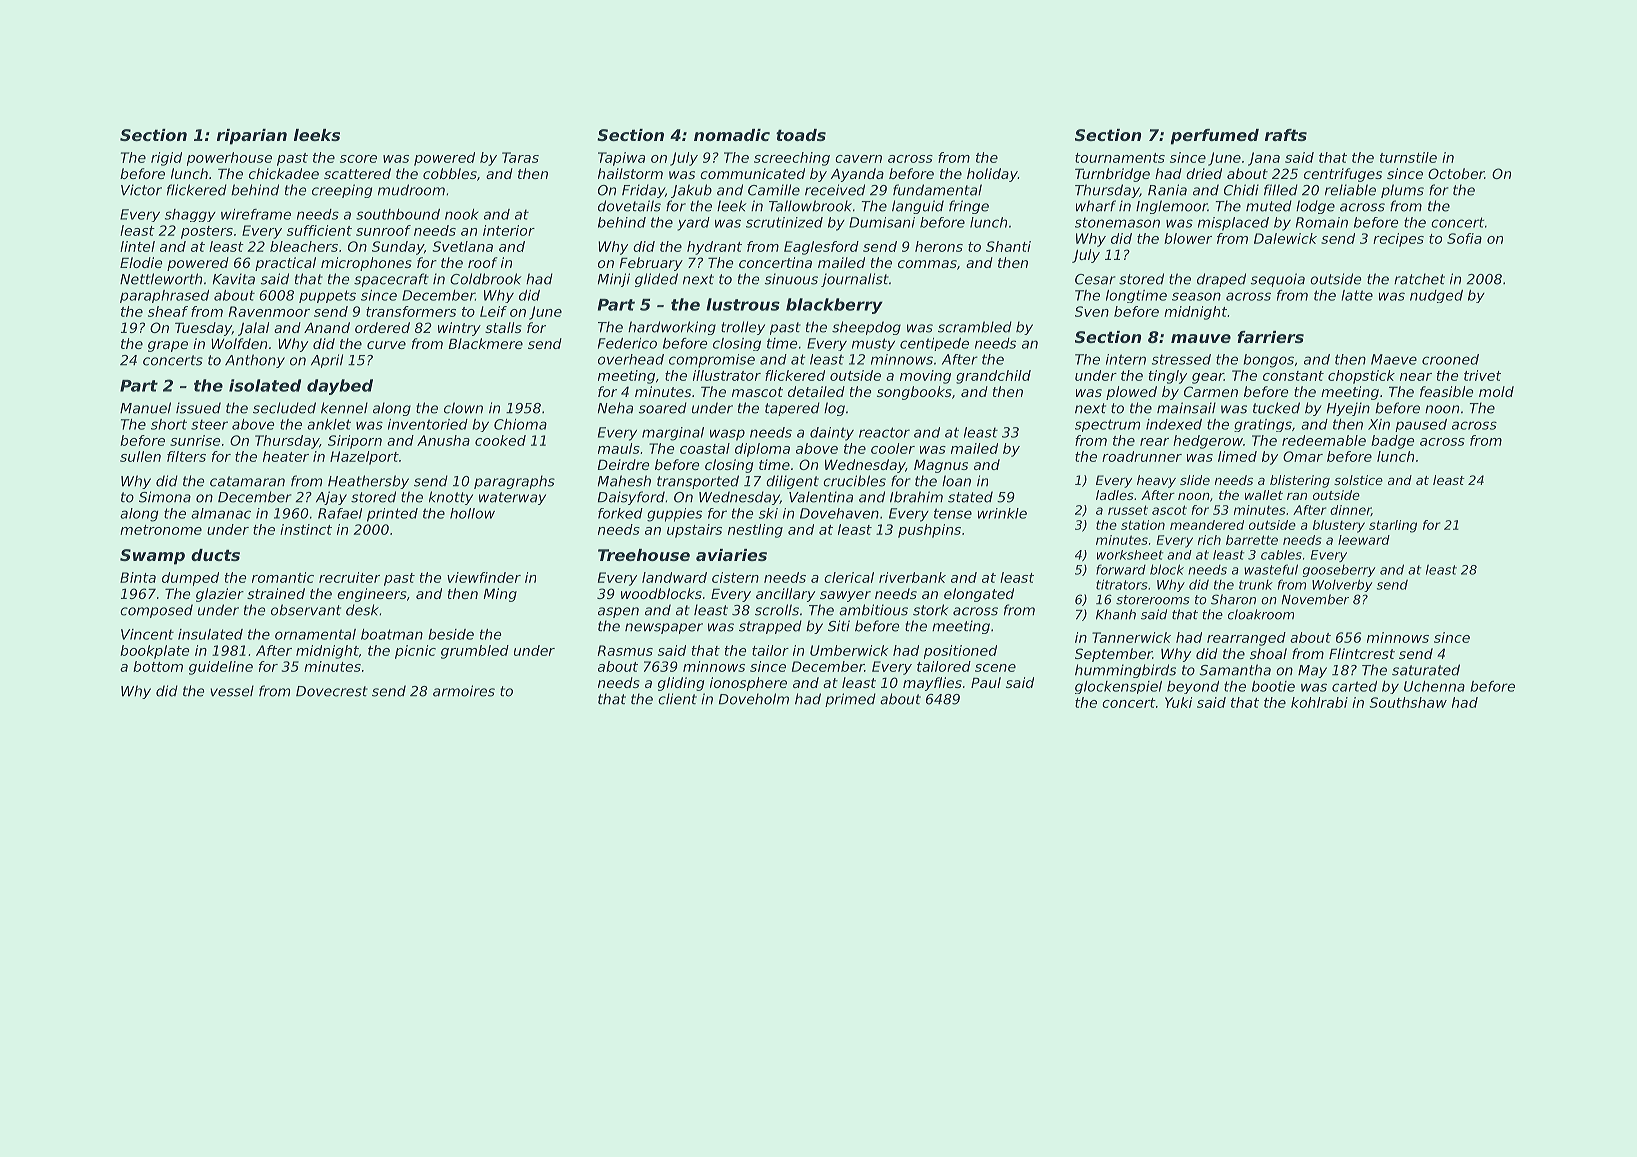 Image resolution: width=1637 pixels, height=1157 pixels. I want to click on rafts, so click(1286, 135).
